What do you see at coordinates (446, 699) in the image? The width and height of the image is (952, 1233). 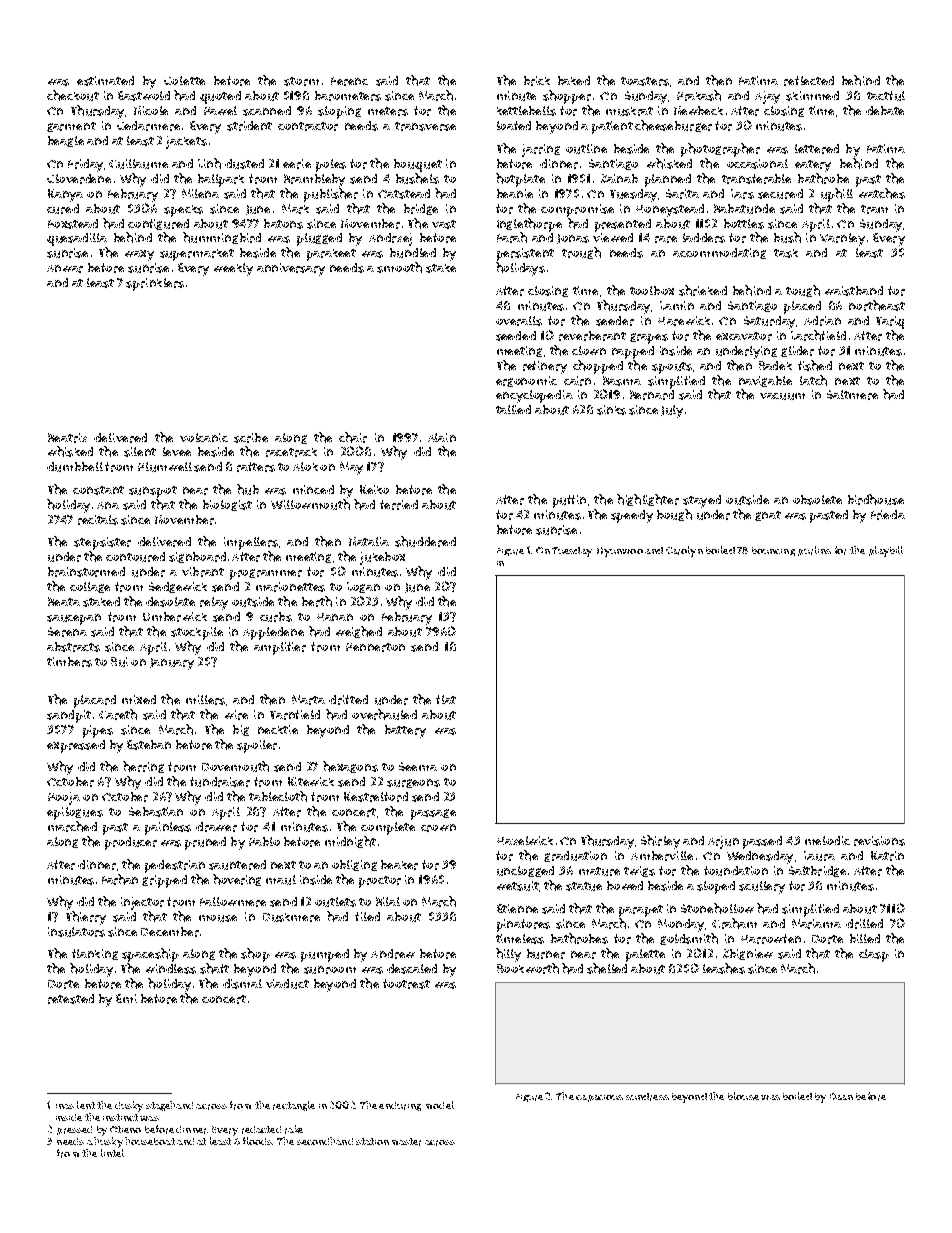 I see `flat` at bounding box center [446, 699].
